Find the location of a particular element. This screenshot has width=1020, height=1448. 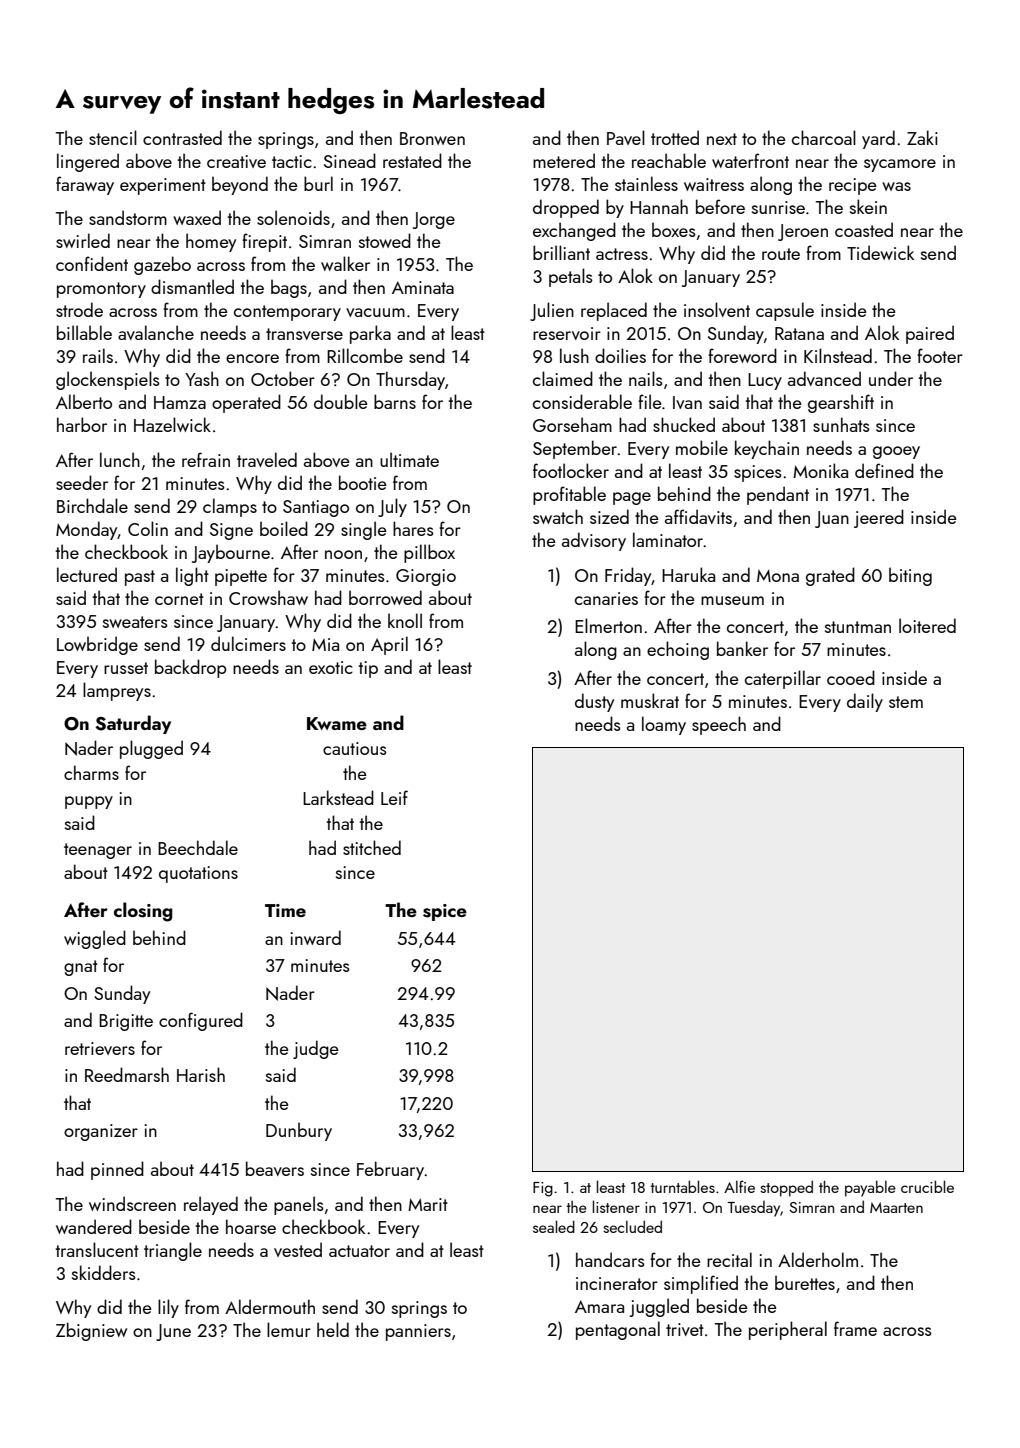

keychain is located at coordinates (767, 449).
